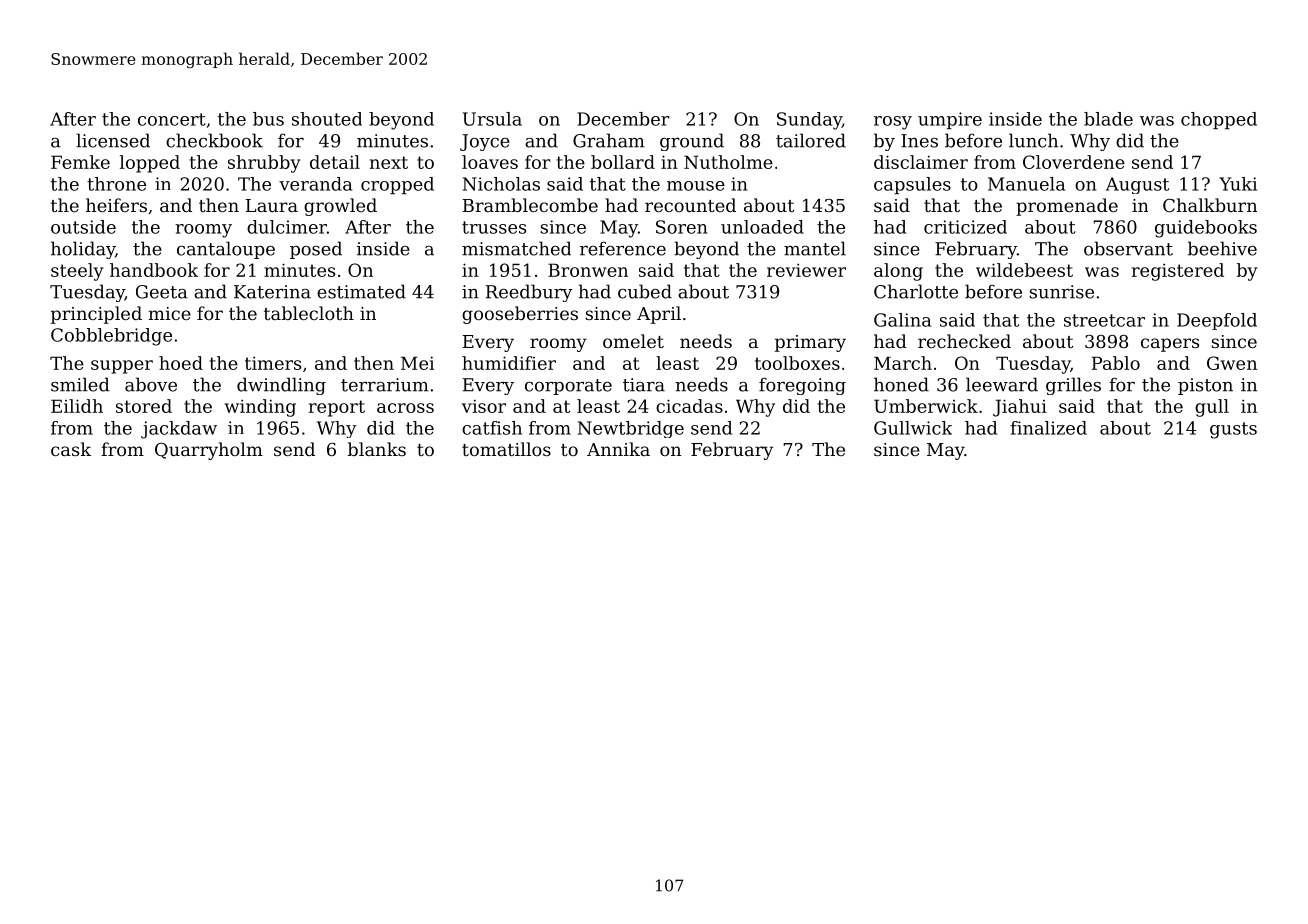  I want to click on Chalkburn, so click(1210, 205).
